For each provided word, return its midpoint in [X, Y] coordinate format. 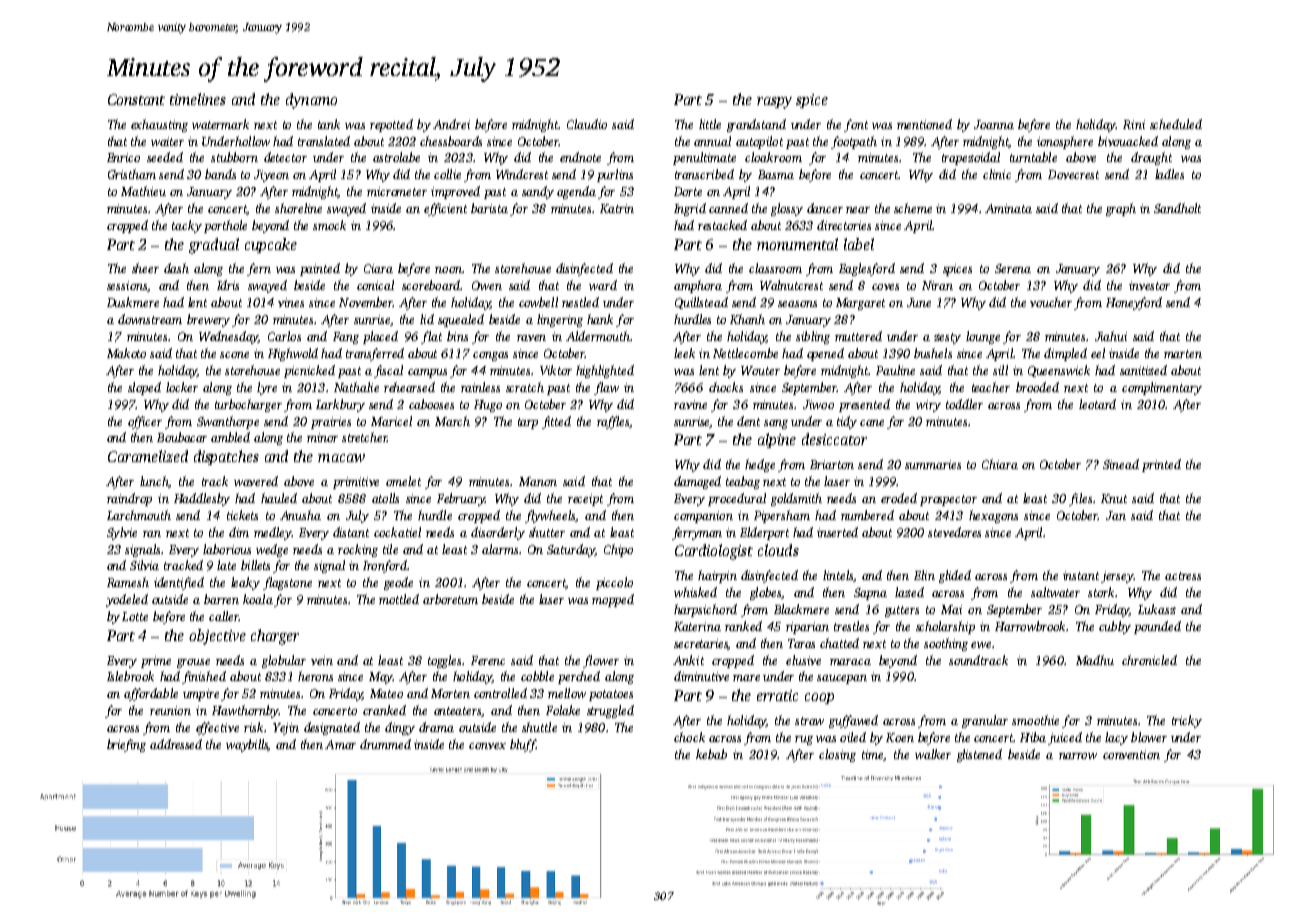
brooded [1037, 387]
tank [329, 124]
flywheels [550, 516]
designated [332, 728]
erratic [777, 695]
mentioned [924, 124]
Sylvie [122, 533]
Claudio [587, 124]
